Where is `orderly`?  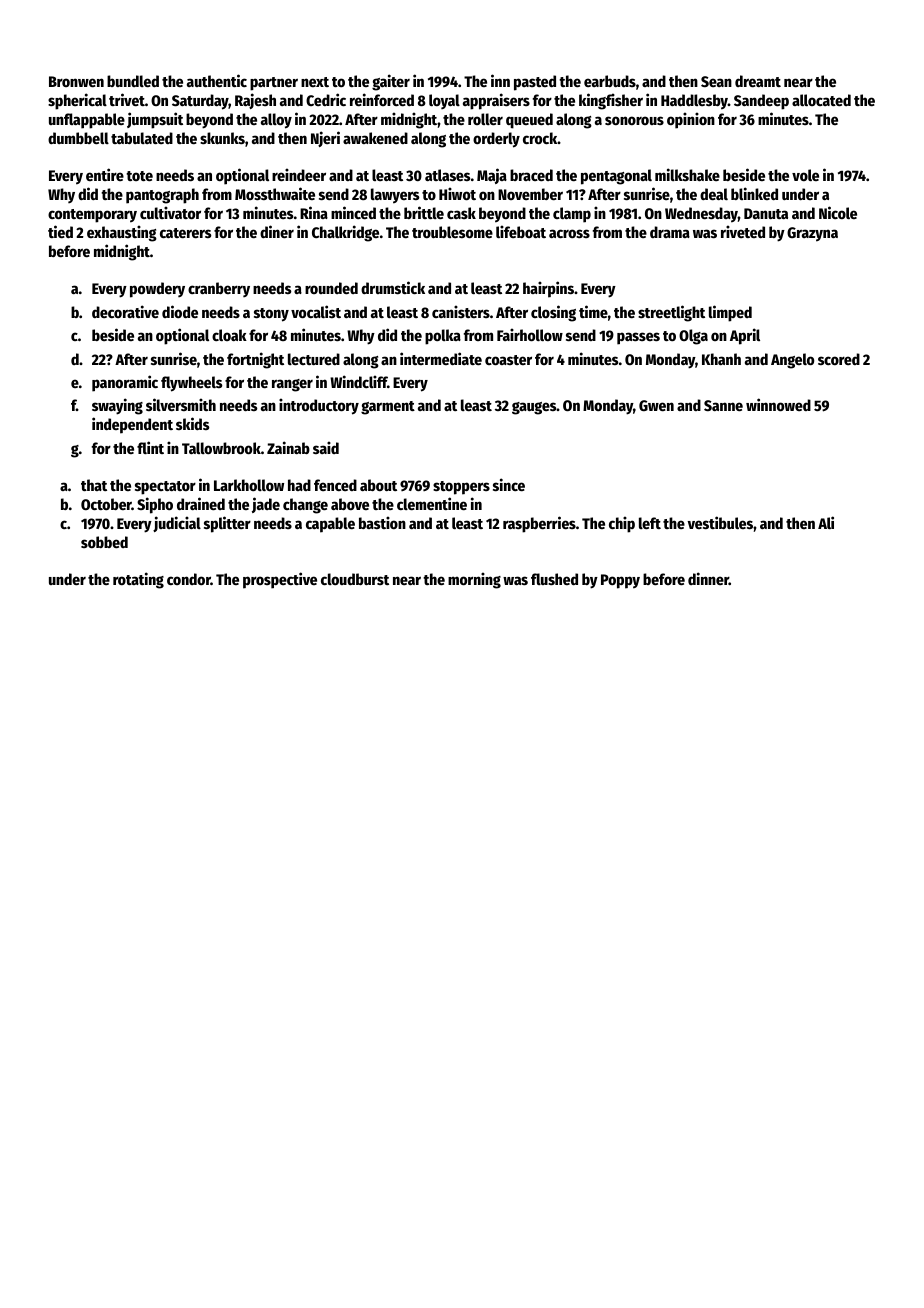 orderly is located at coordinates (496, 140).
